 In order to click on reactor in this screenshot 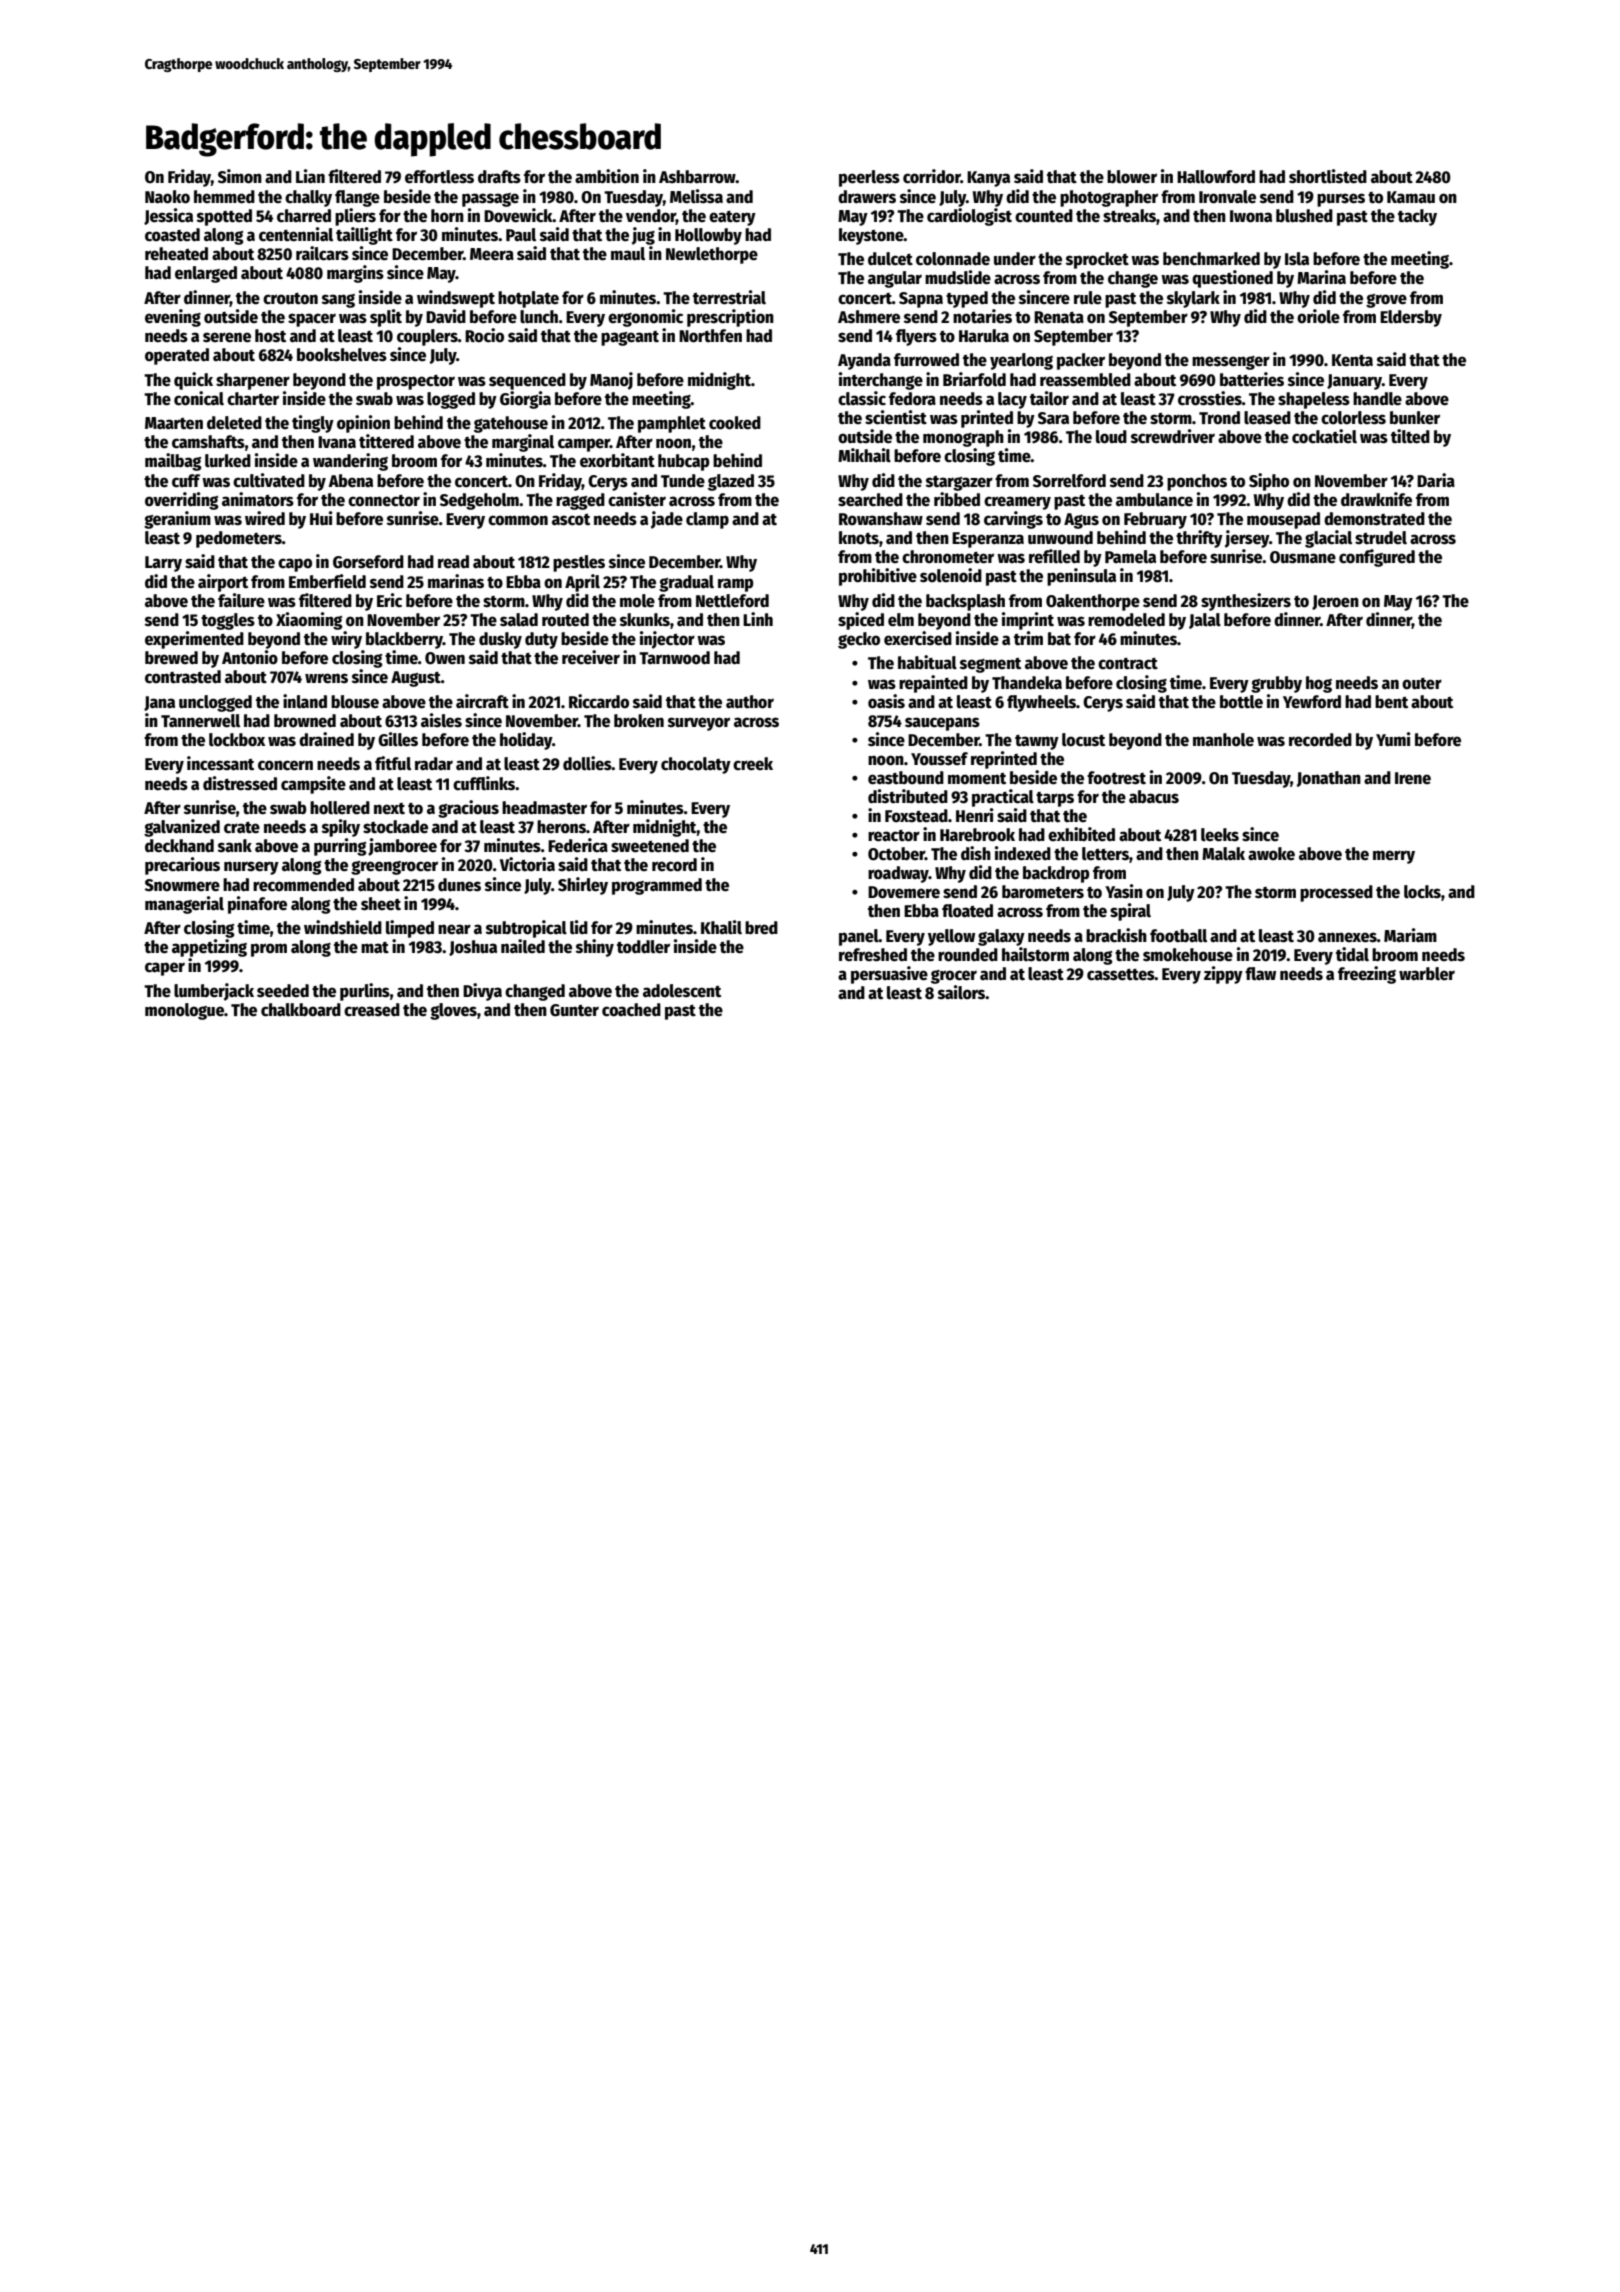, I will do `click(894, 836)`.
